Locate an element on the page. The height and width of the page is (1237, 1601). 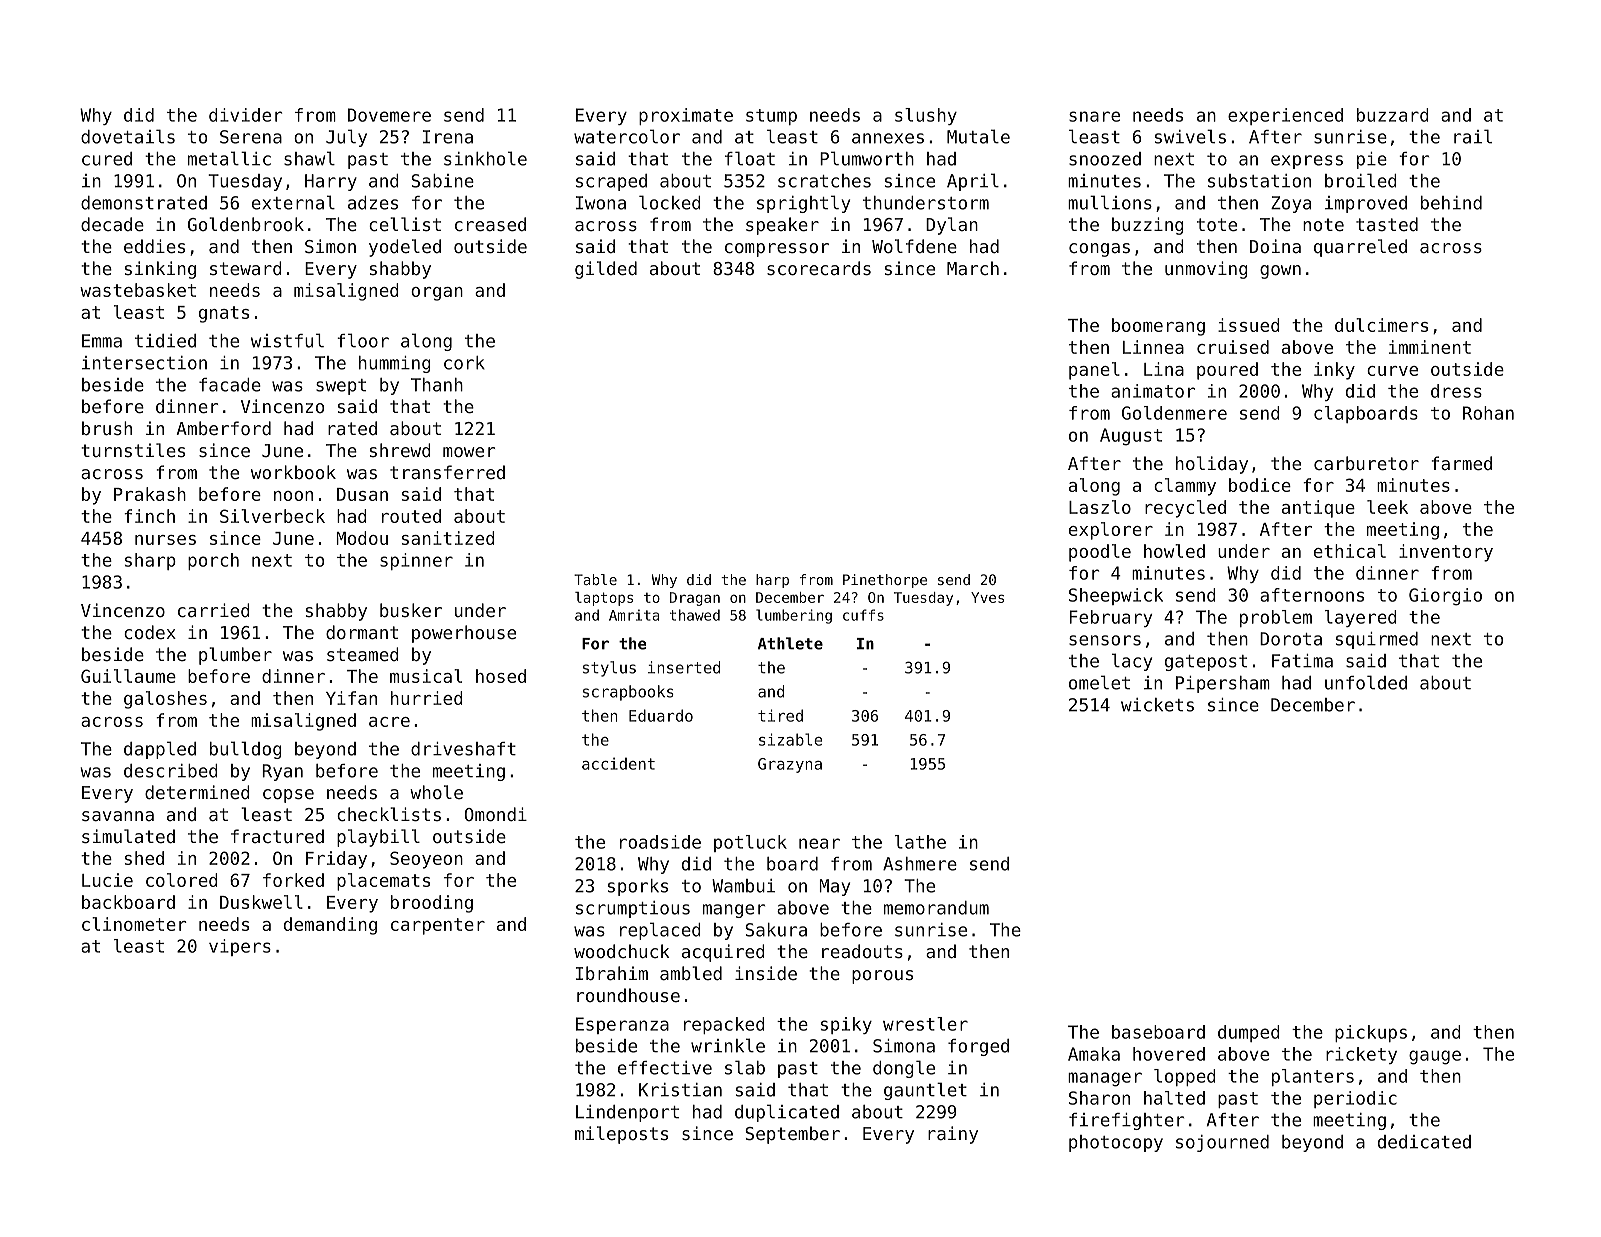
Ryan is located at coordinates (282, 772).
